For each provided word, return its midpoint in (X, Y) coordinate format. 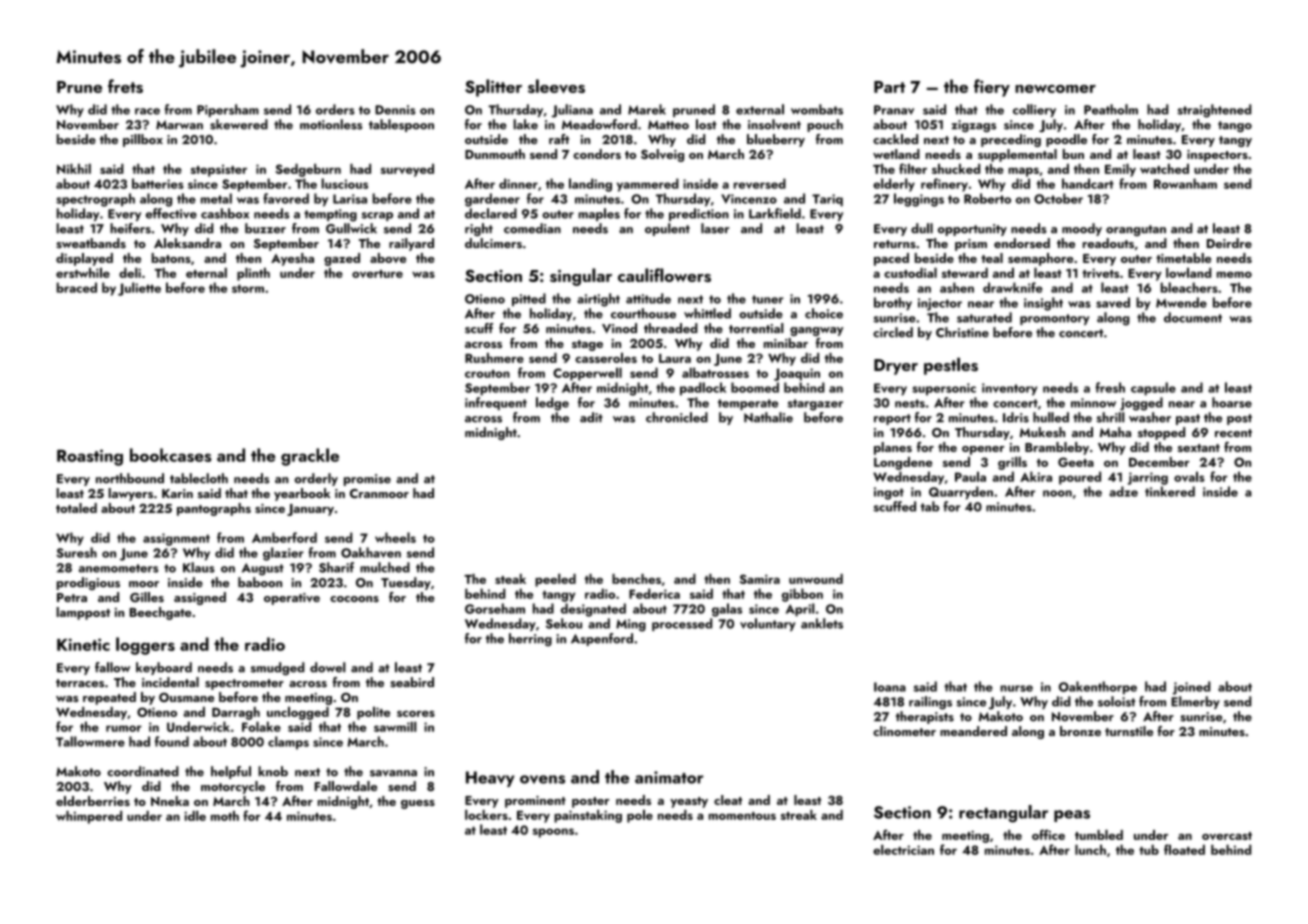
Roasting (90, 457)
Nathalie (768, 417)
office (1048, 834)
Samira (760, 579)
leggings (919, 200)
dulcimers (493, 243)
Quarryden (961, 493)
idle (195, 815)
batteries (158, 183)
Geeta (1076, 462)
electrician (903, 849)
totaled (76, 508)
